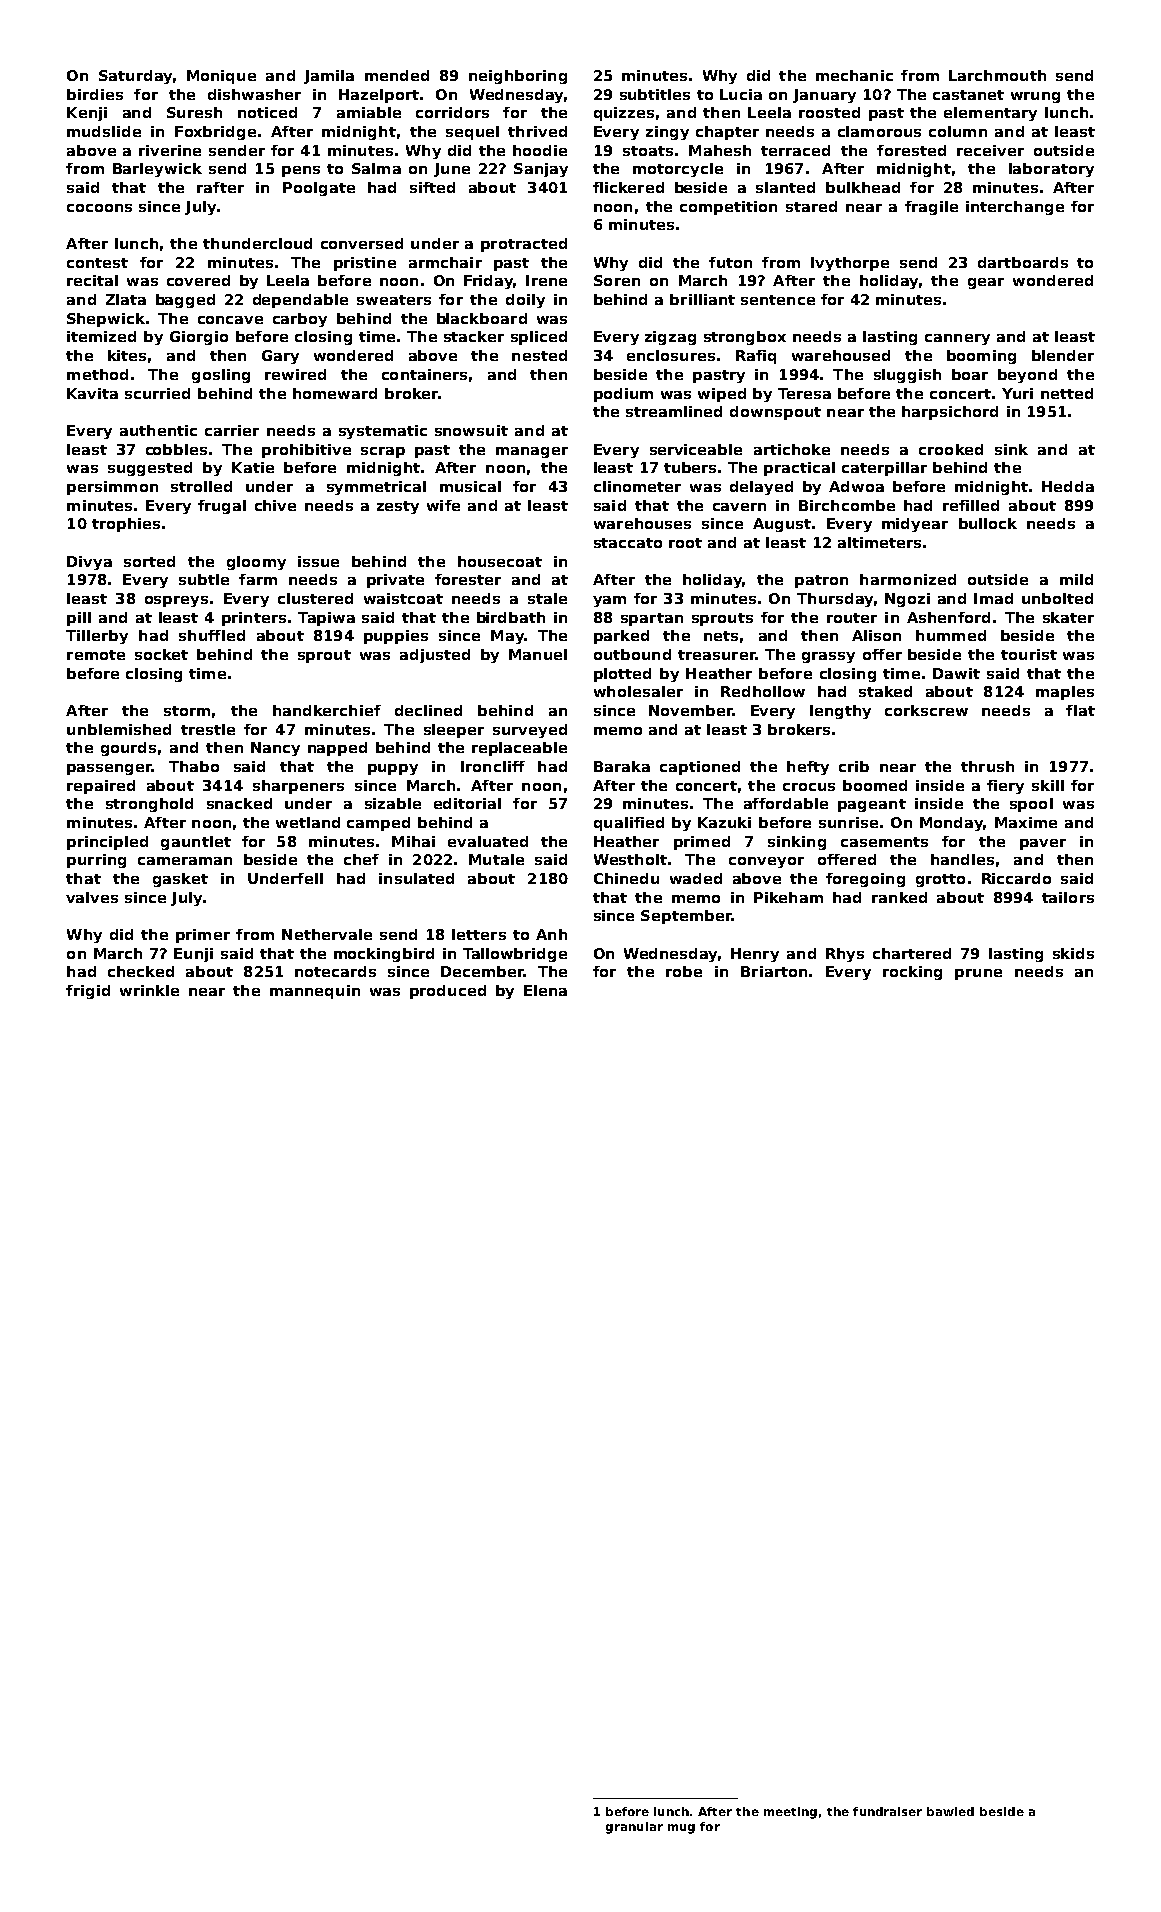 The image size is (1161, 1912). What do you see at coordinates (176, 601) in the document?
I see `ospreys` at bounding box center [176, 601].
